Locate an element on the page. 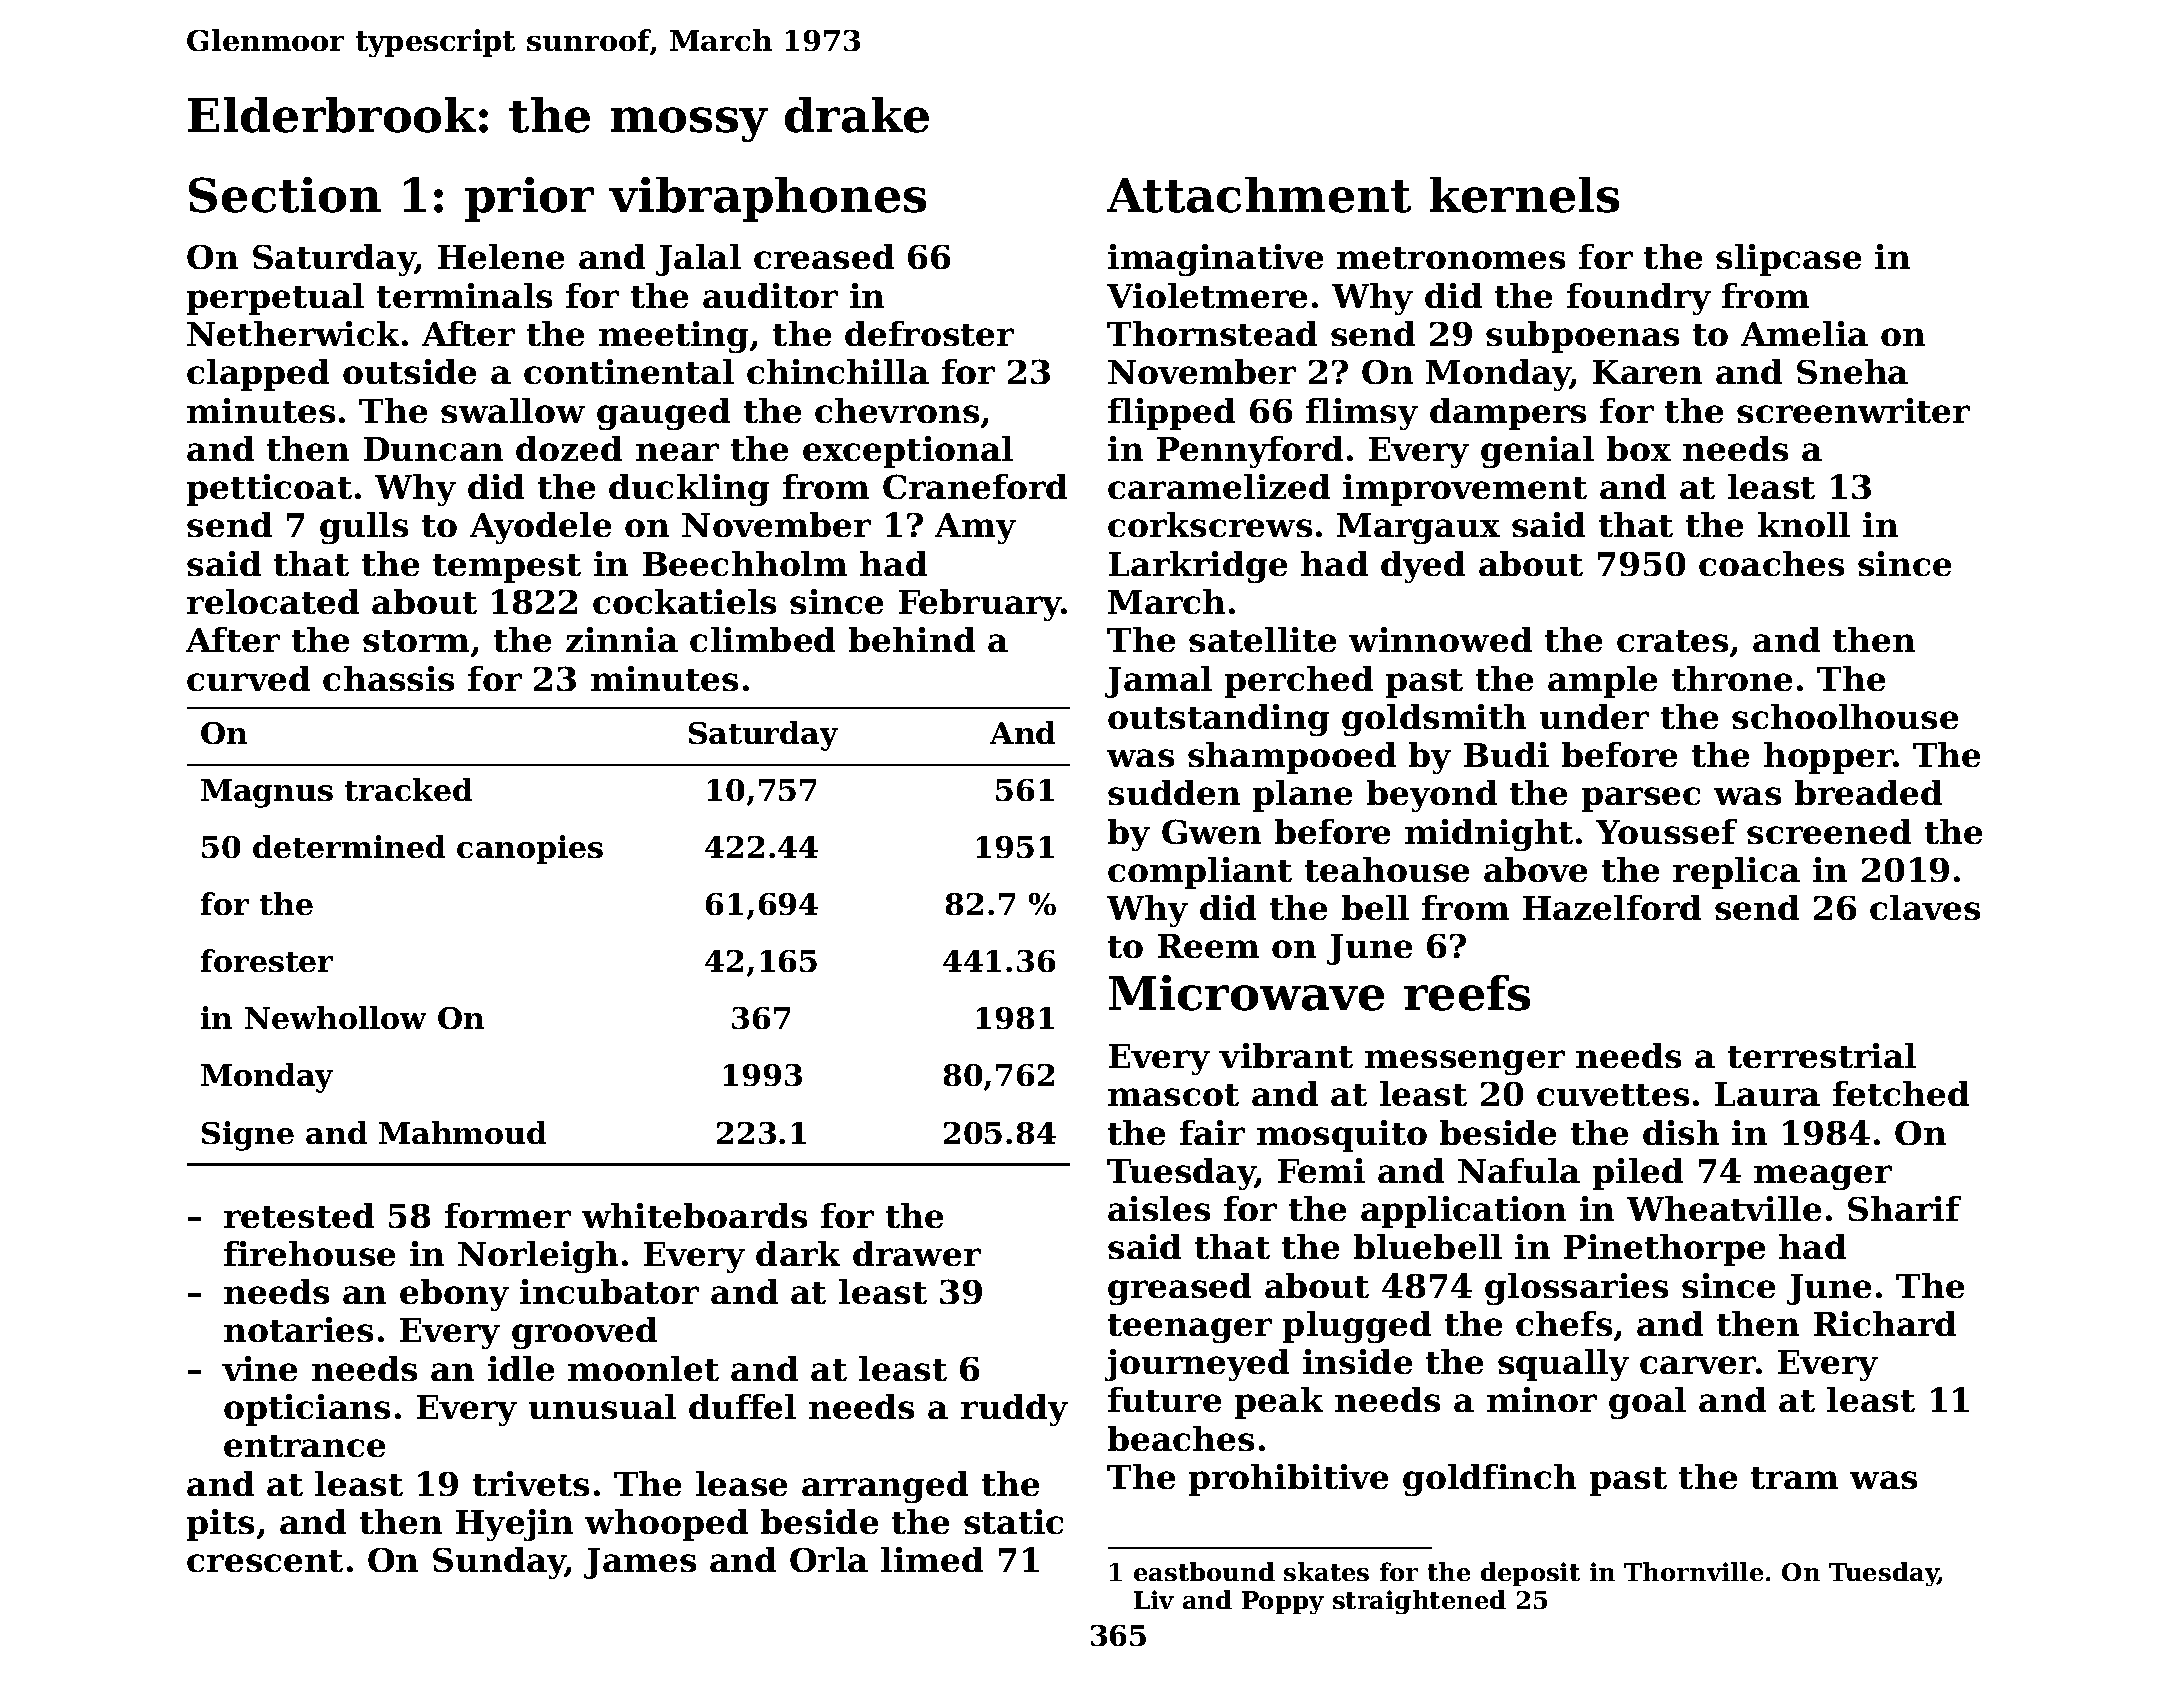 Image resolution: width=2178 pixels, height=1683 pixels. mascot is located at coordinates (1173, 1095).
